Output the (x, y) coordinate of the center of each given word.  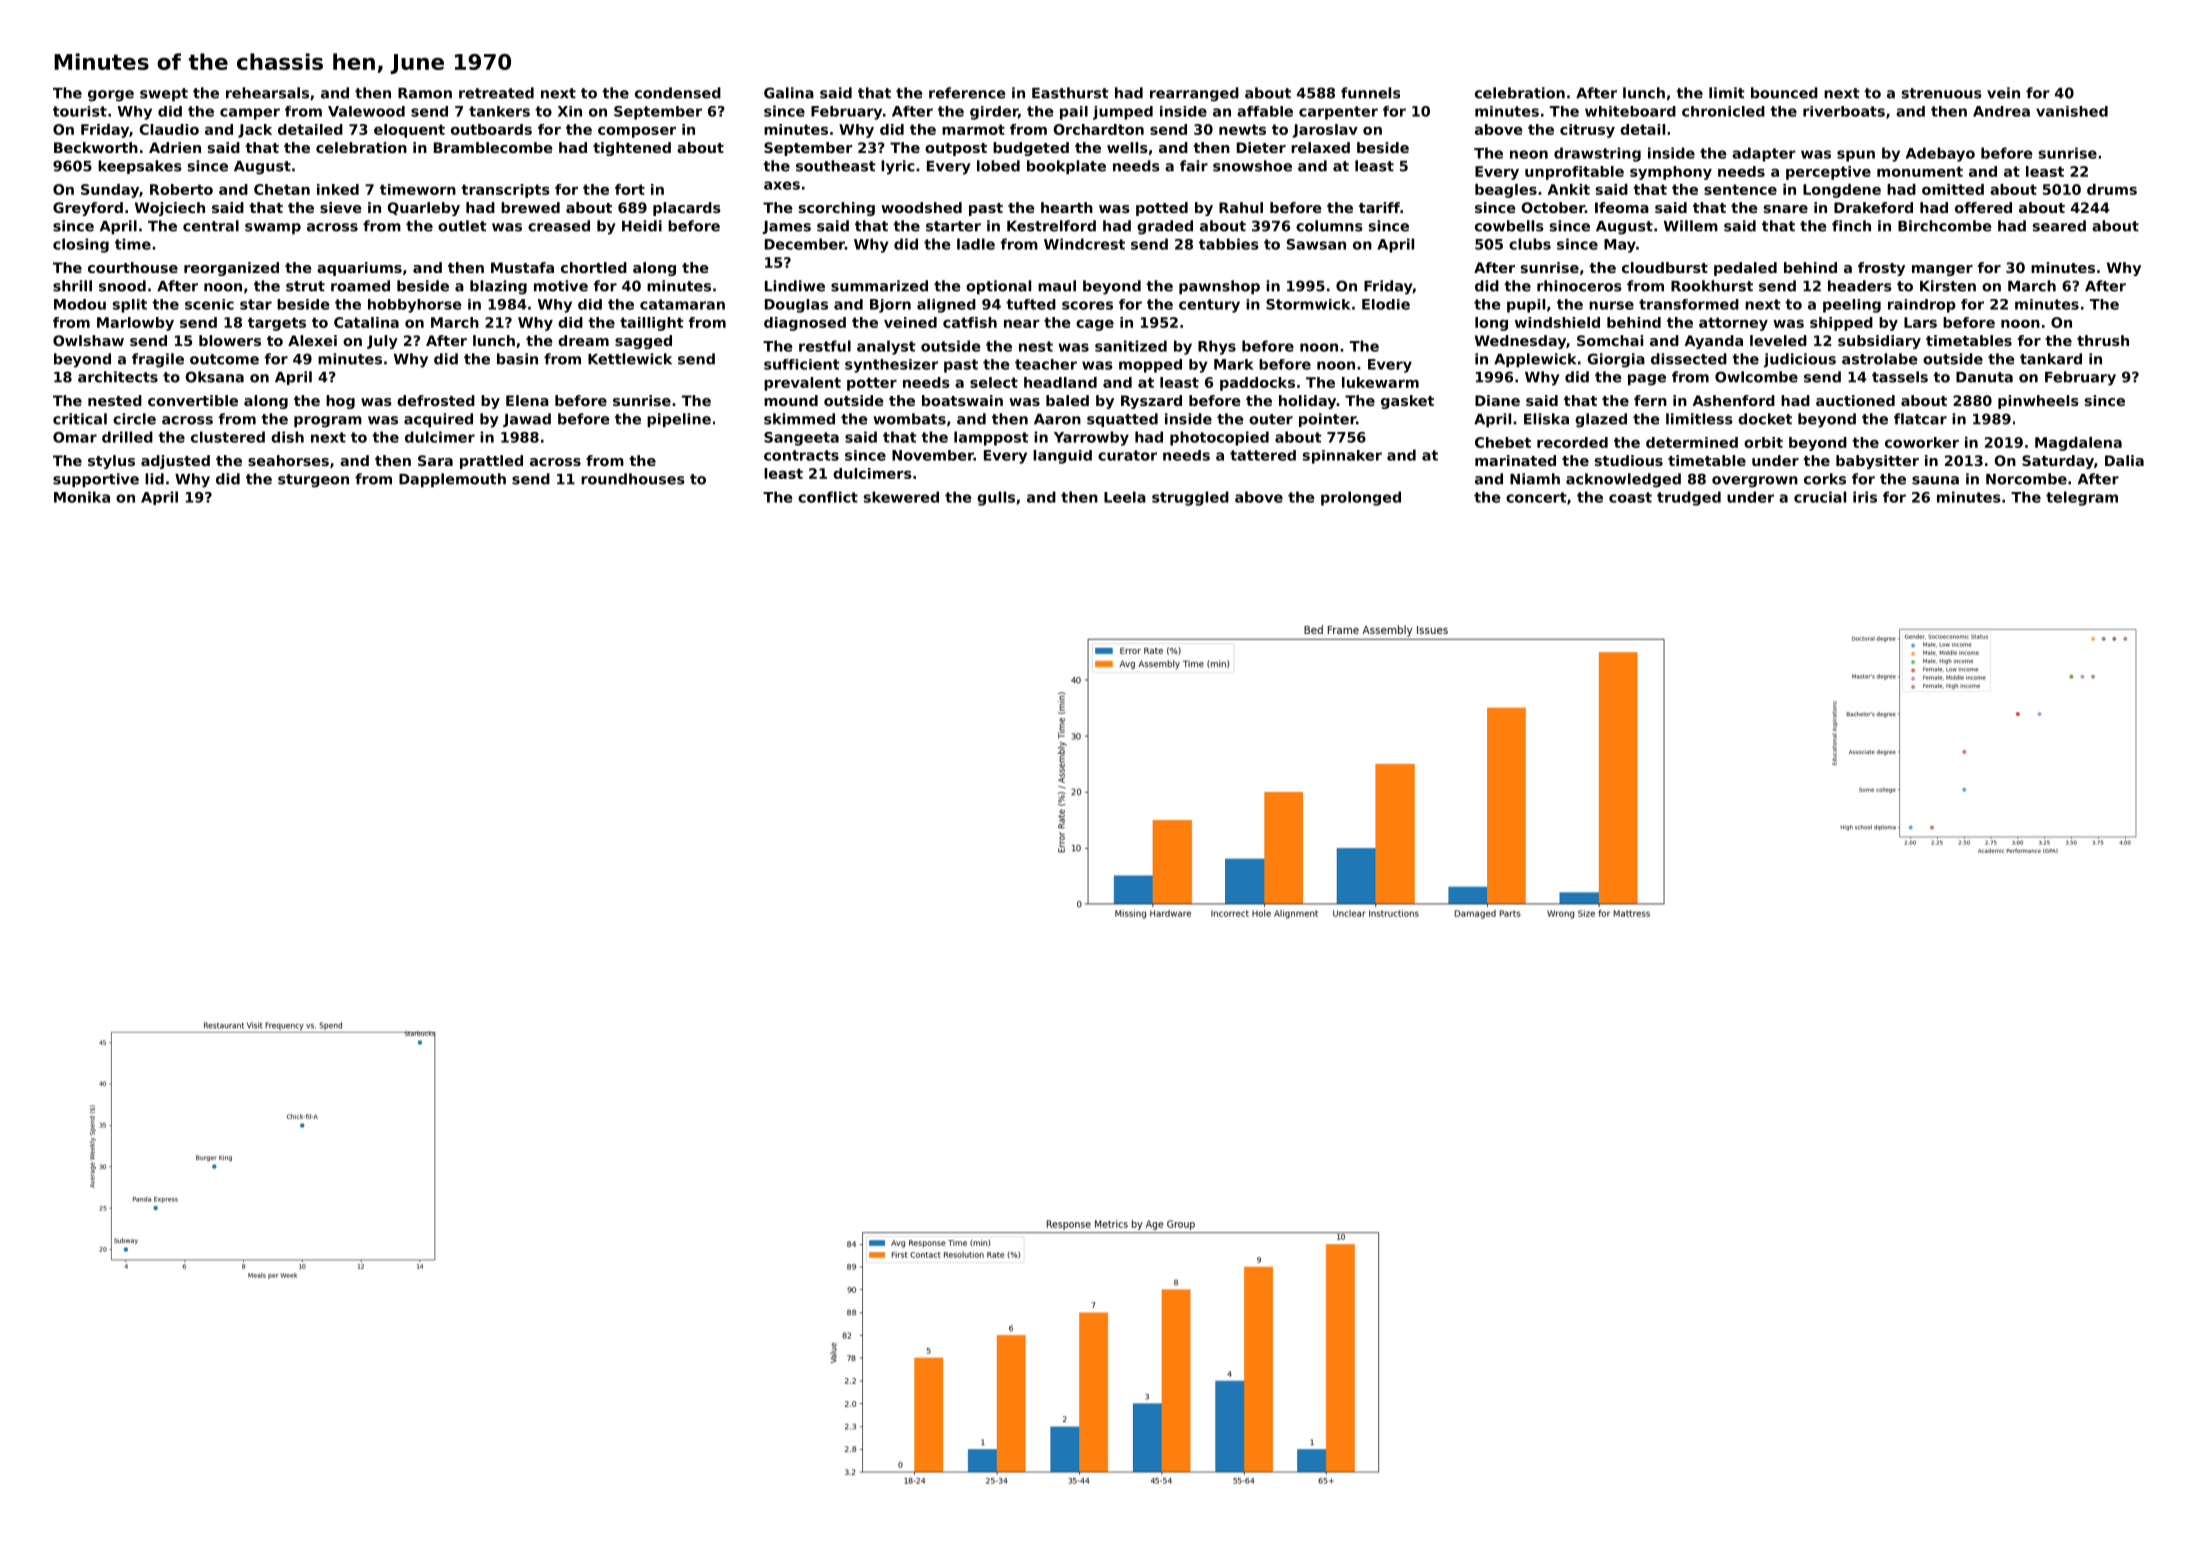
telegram (2082, 498)
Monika (82, 497)
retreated (496, 93)
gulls (996, 498)
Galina (789, 93)
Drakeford (1873, 207)
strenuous (1942, 93)
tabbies (1229, 244)
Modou (80, 304)
